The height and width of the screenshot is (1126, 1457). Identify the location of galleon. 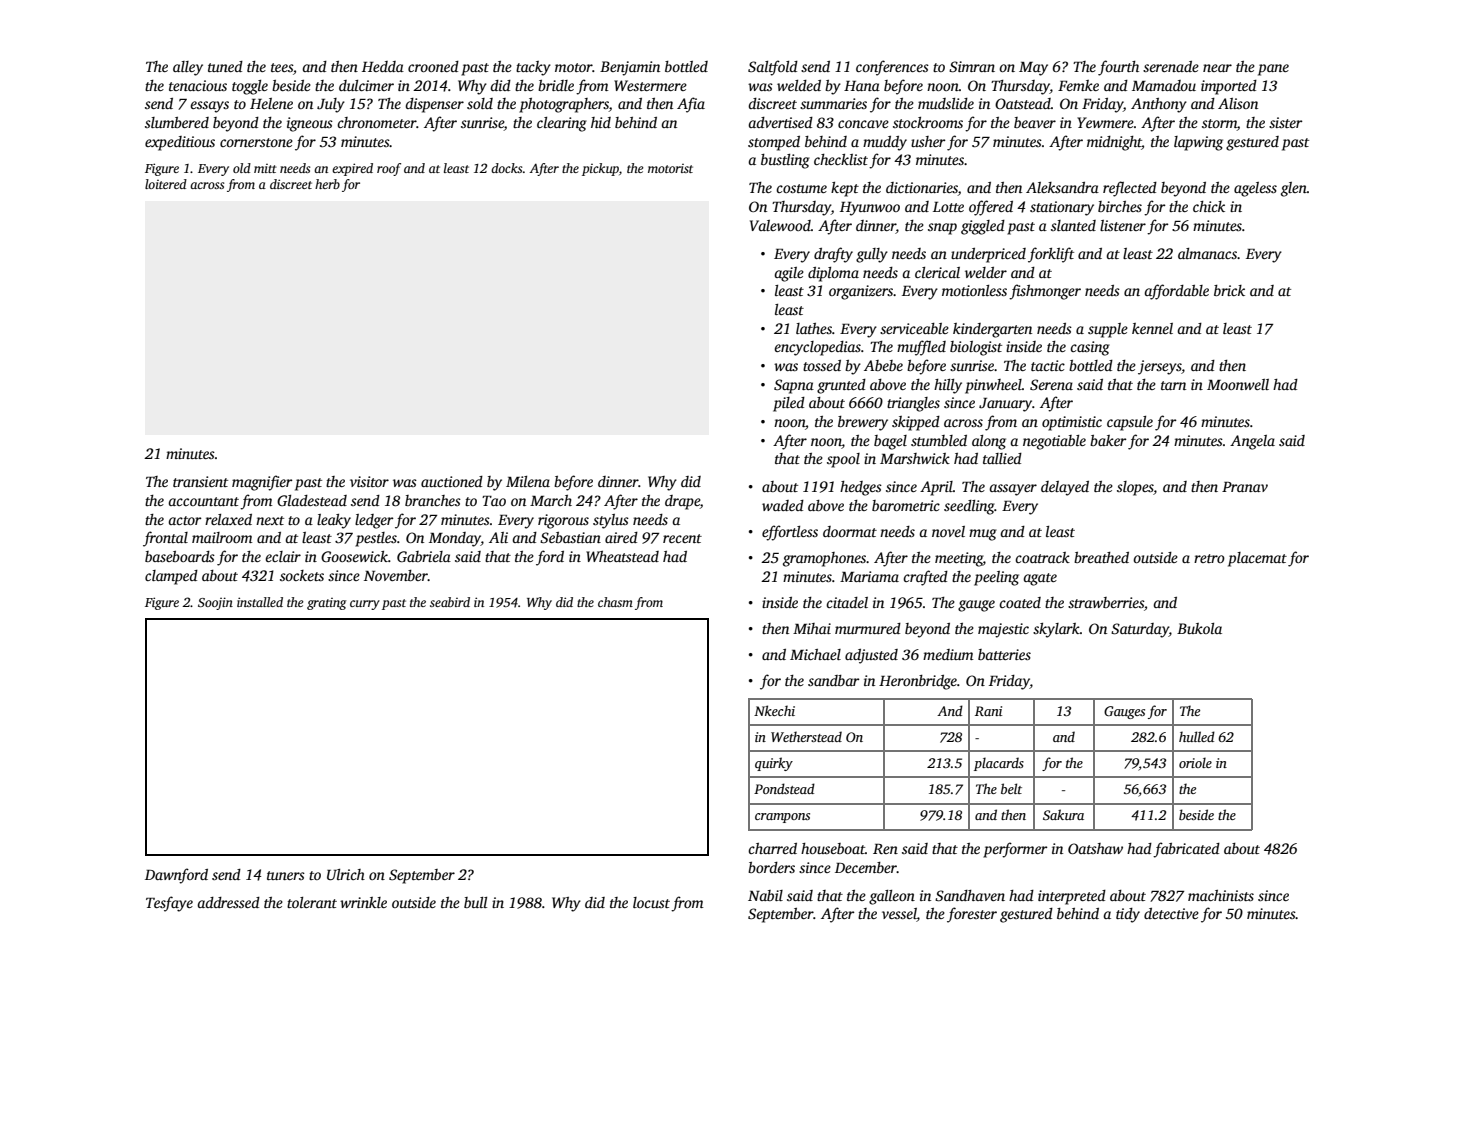
(892, 897).
